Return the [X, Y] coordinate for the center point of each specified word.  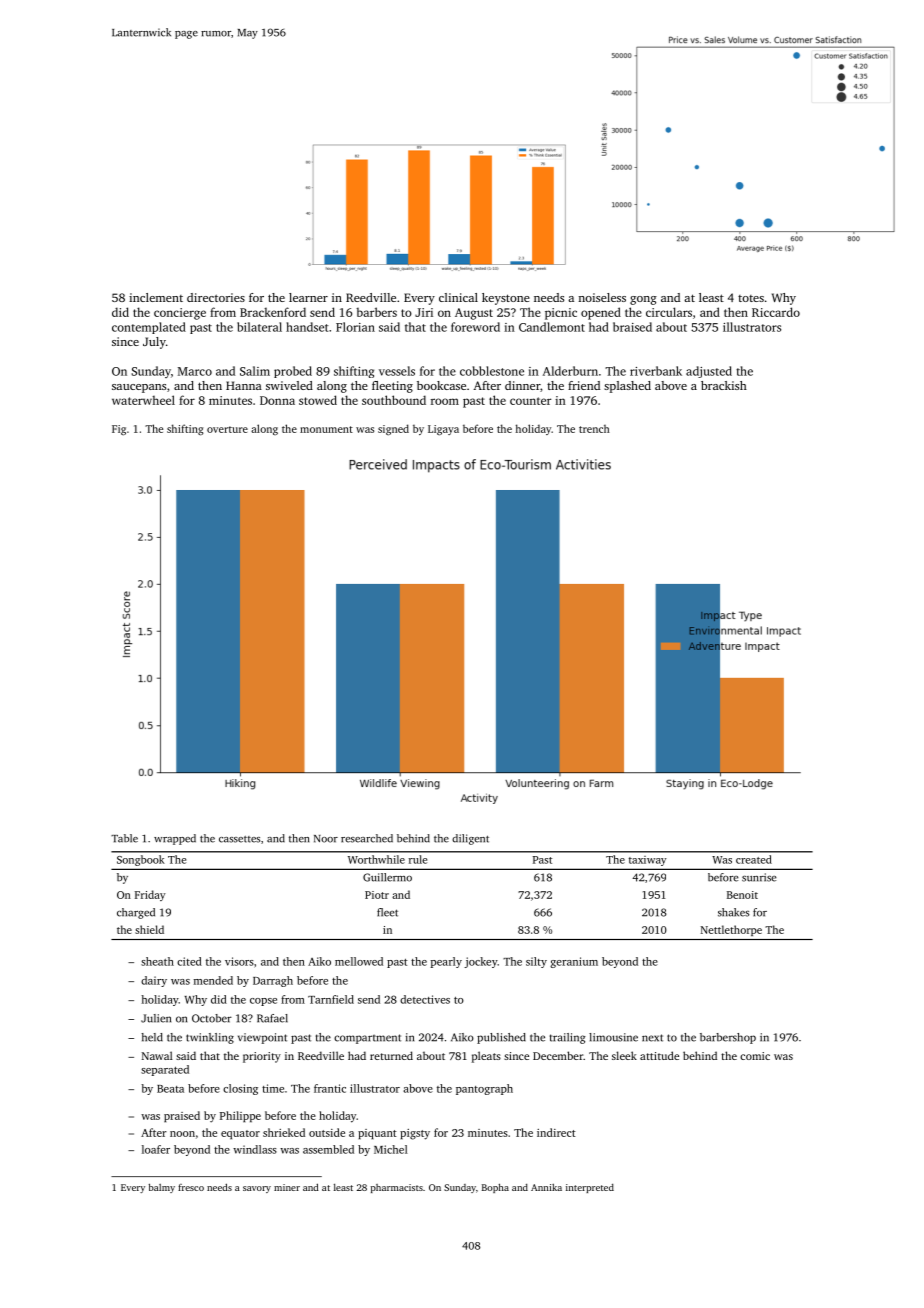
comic [755, 1056]
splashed [627, 387]
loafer [156, 1149]
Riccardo [776, 312]
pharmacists [397, 1188]
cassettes [239, 839]
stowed [318, 400]
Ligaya [443, 430]
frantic [330, 1088]
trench [594, 429]
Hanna [244, 385]
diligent [470, 839]
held [152, 1037]
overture [227, 429]
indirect [556, 1132]
